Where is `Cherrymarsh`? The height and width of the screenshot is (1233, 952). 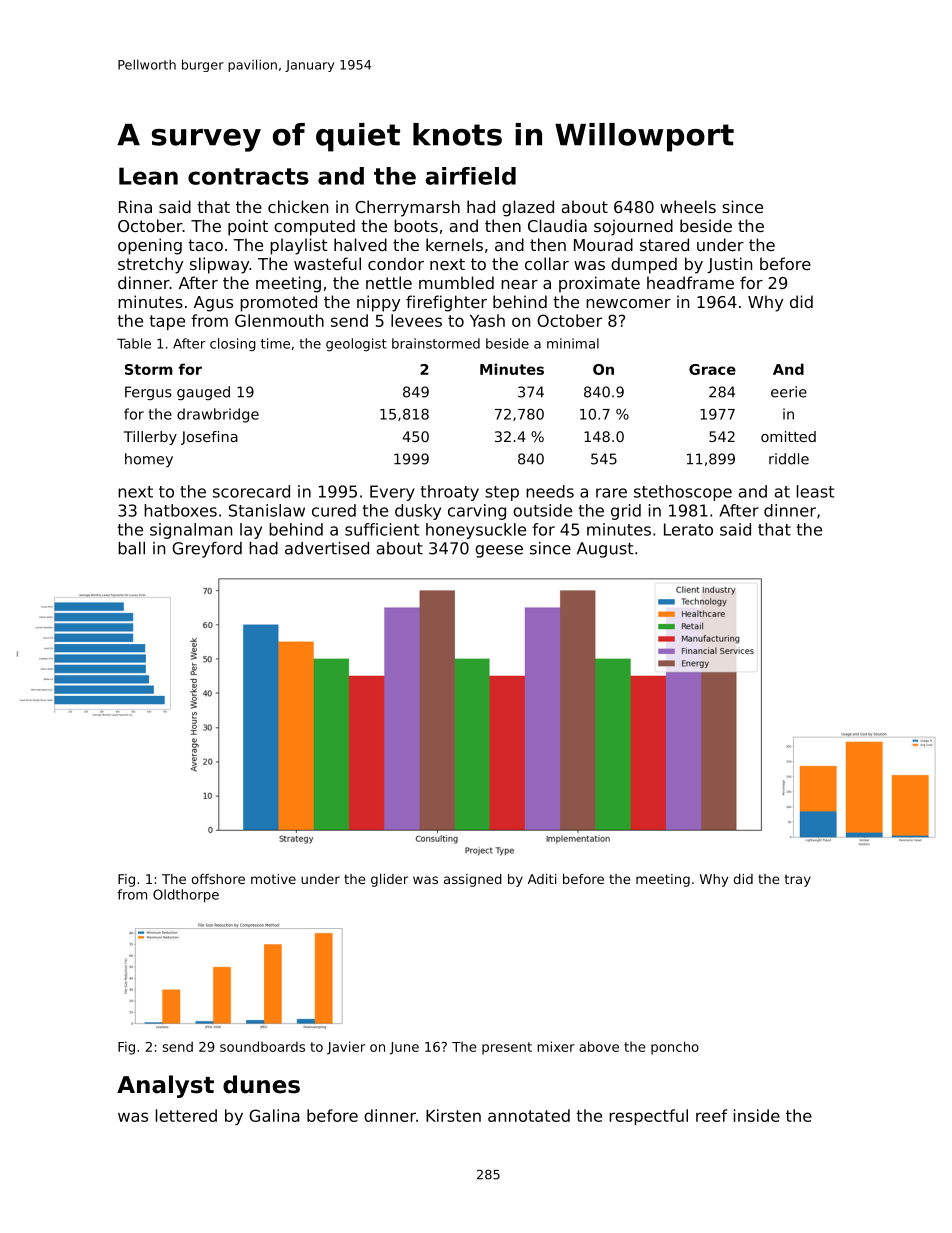 Cherrymarsh is located at coordinates (407, 208).
